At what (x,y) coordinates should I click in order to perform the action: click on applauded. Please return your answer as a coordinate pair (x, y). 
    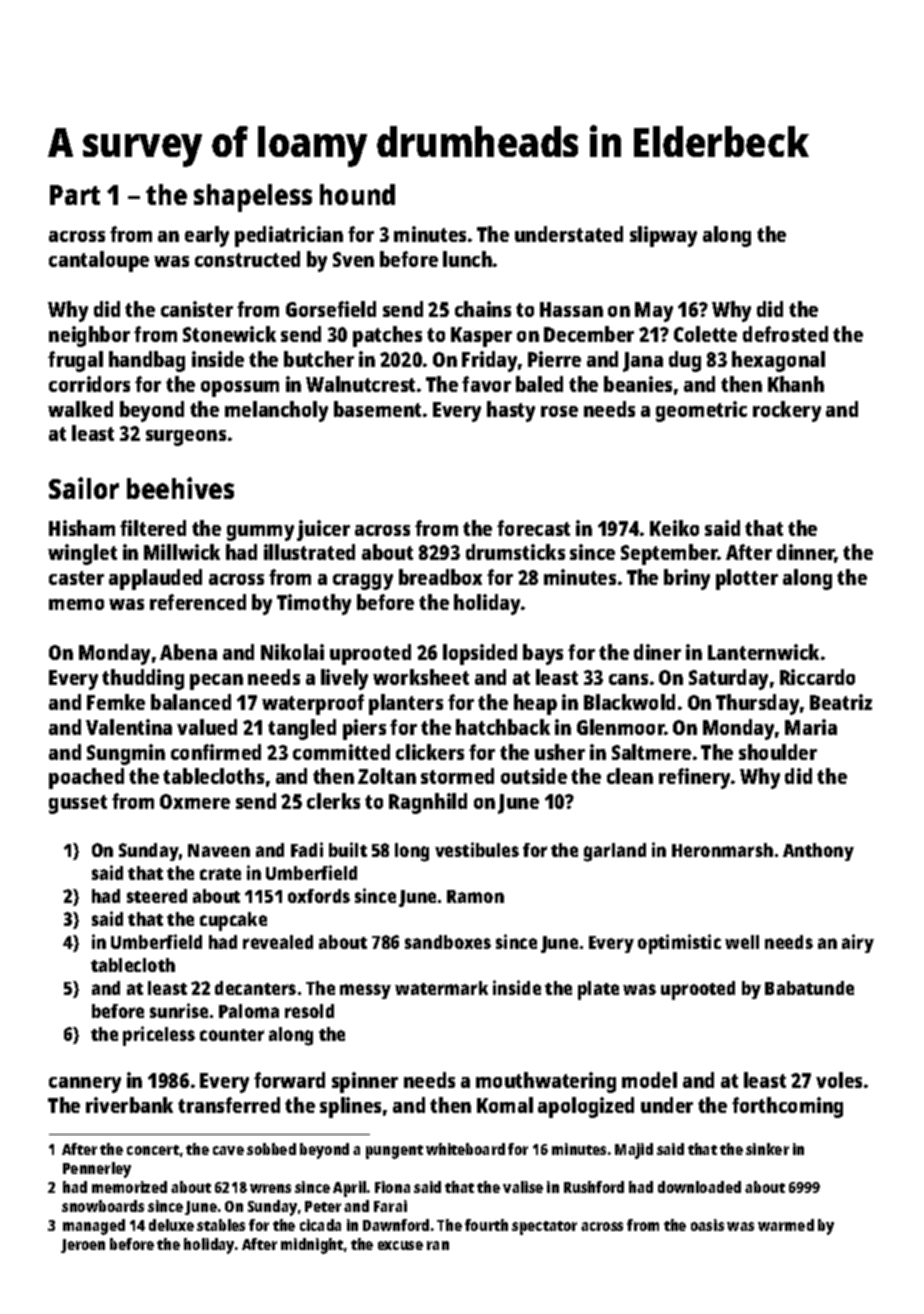
    Looking at the image, I should click on (155, 579).
